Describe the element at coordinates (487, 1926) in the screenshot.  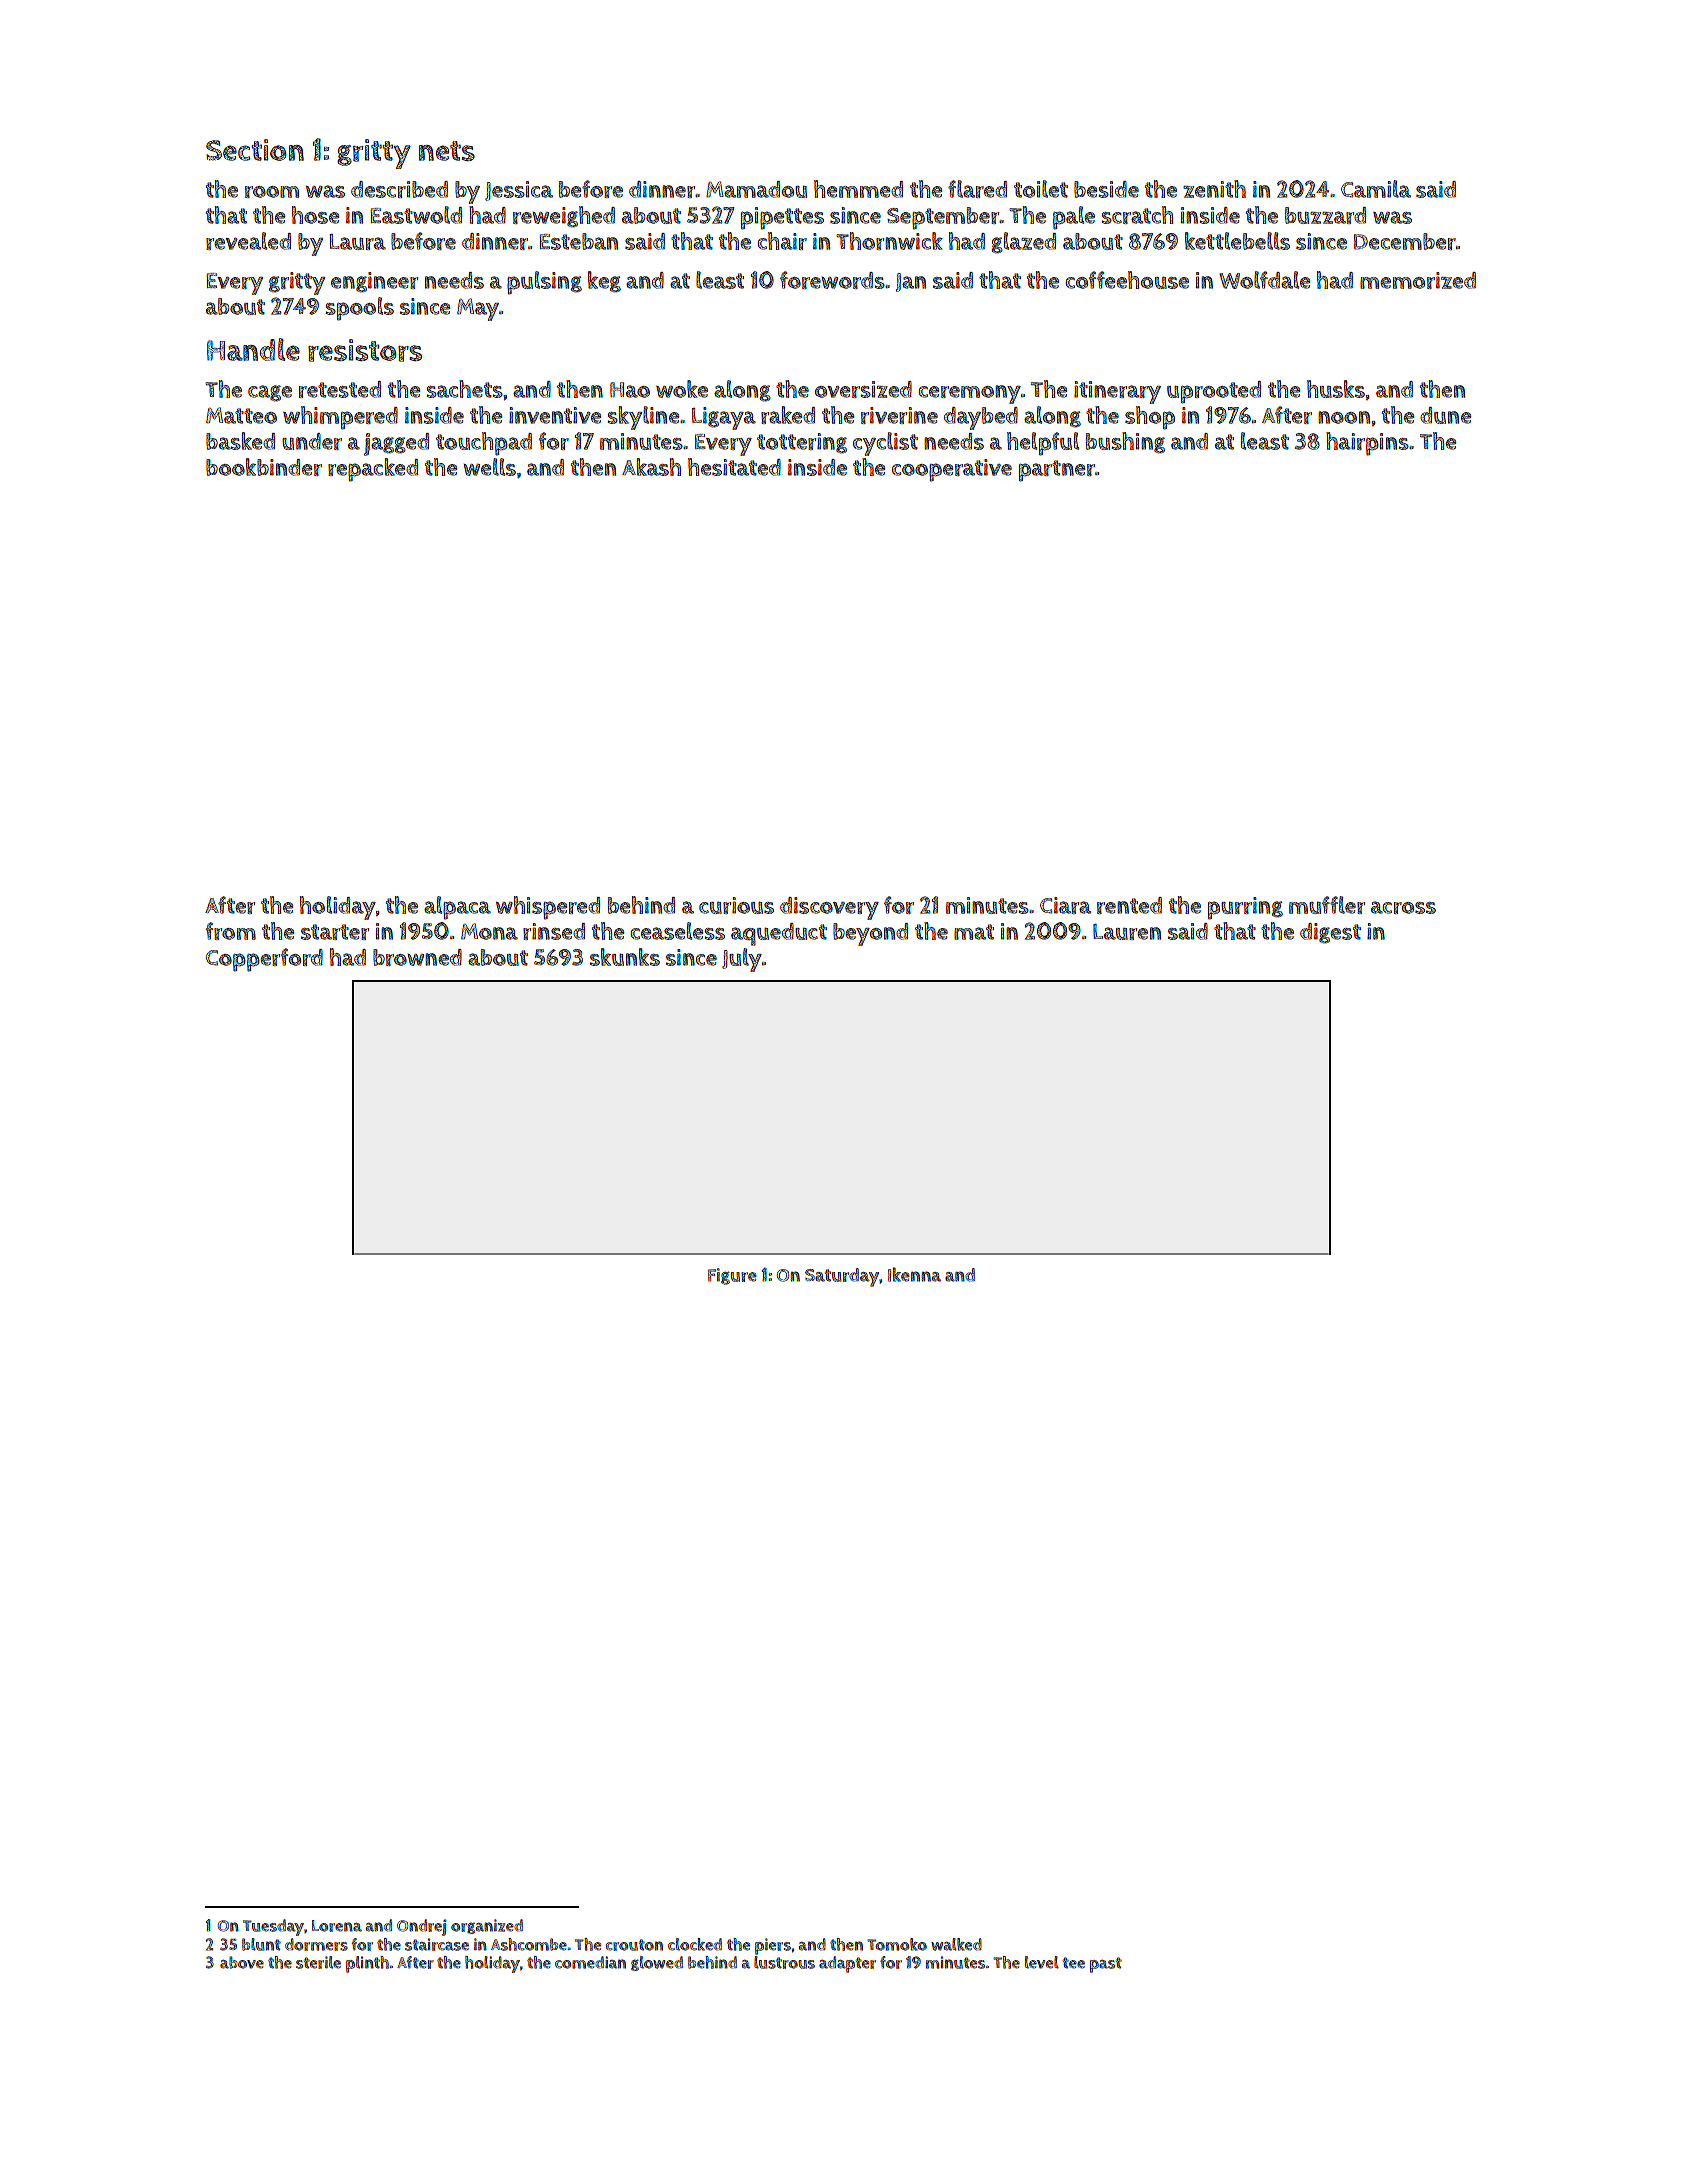
I see `organized` at that location.
